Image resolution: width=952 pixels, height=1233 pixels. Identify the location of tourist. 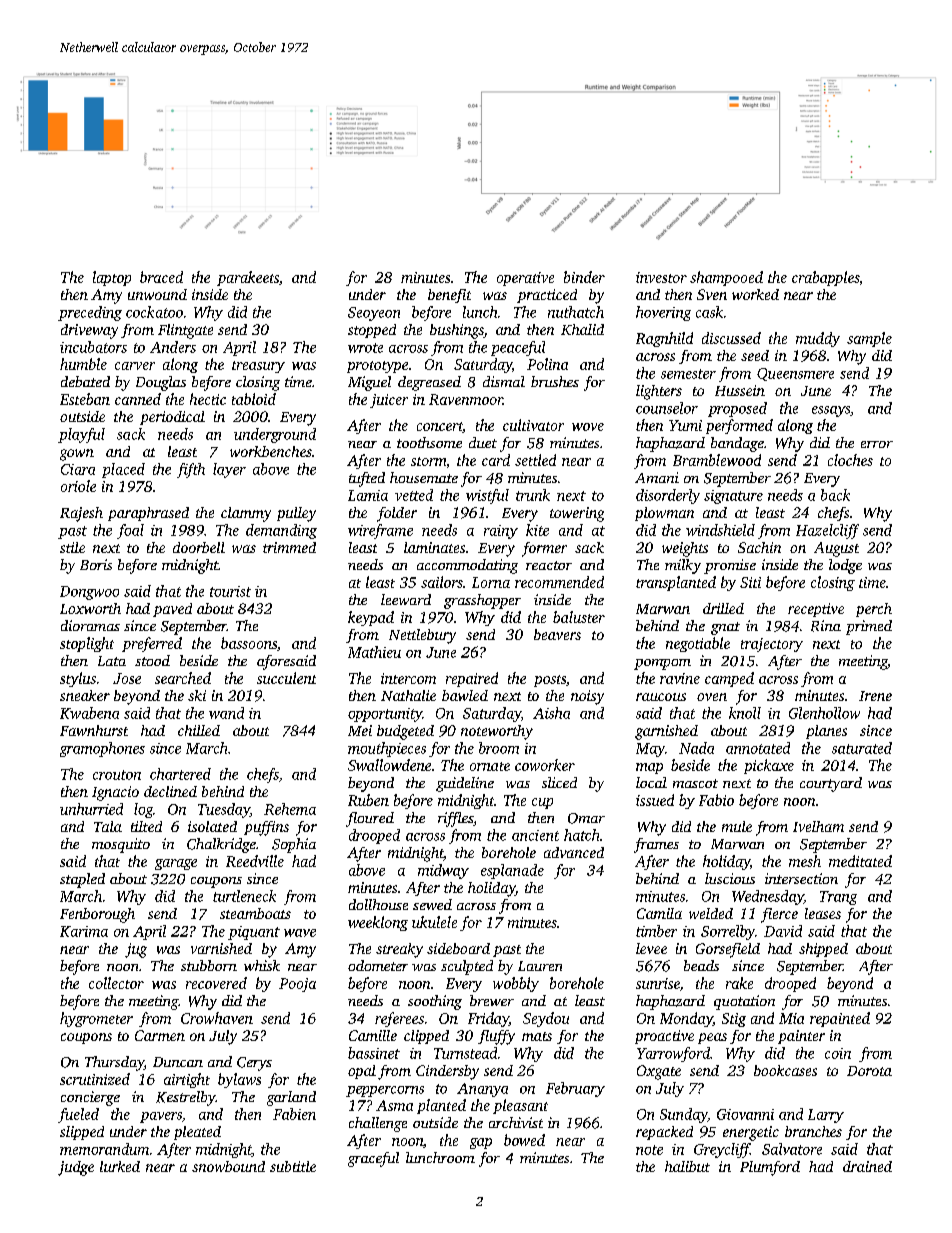
(230, 591).
